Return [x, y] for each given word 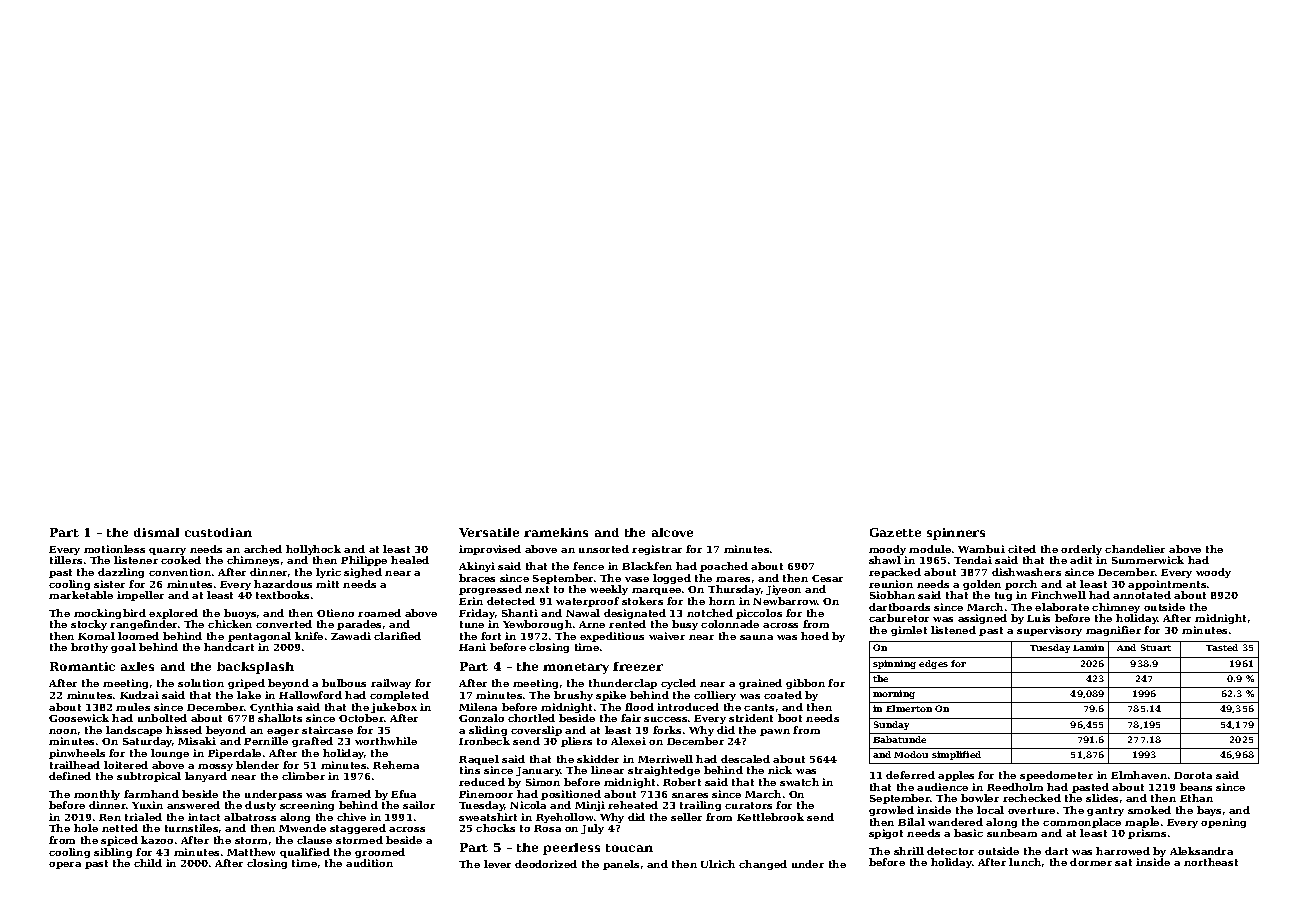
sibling [113, 853]
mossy [215, 767]
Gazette [895, 532]
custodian [218, 532]
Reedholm [1015, 787]
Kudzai [139, 695]
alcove [672, 532]
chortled [531, 718]
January [538, 771]
